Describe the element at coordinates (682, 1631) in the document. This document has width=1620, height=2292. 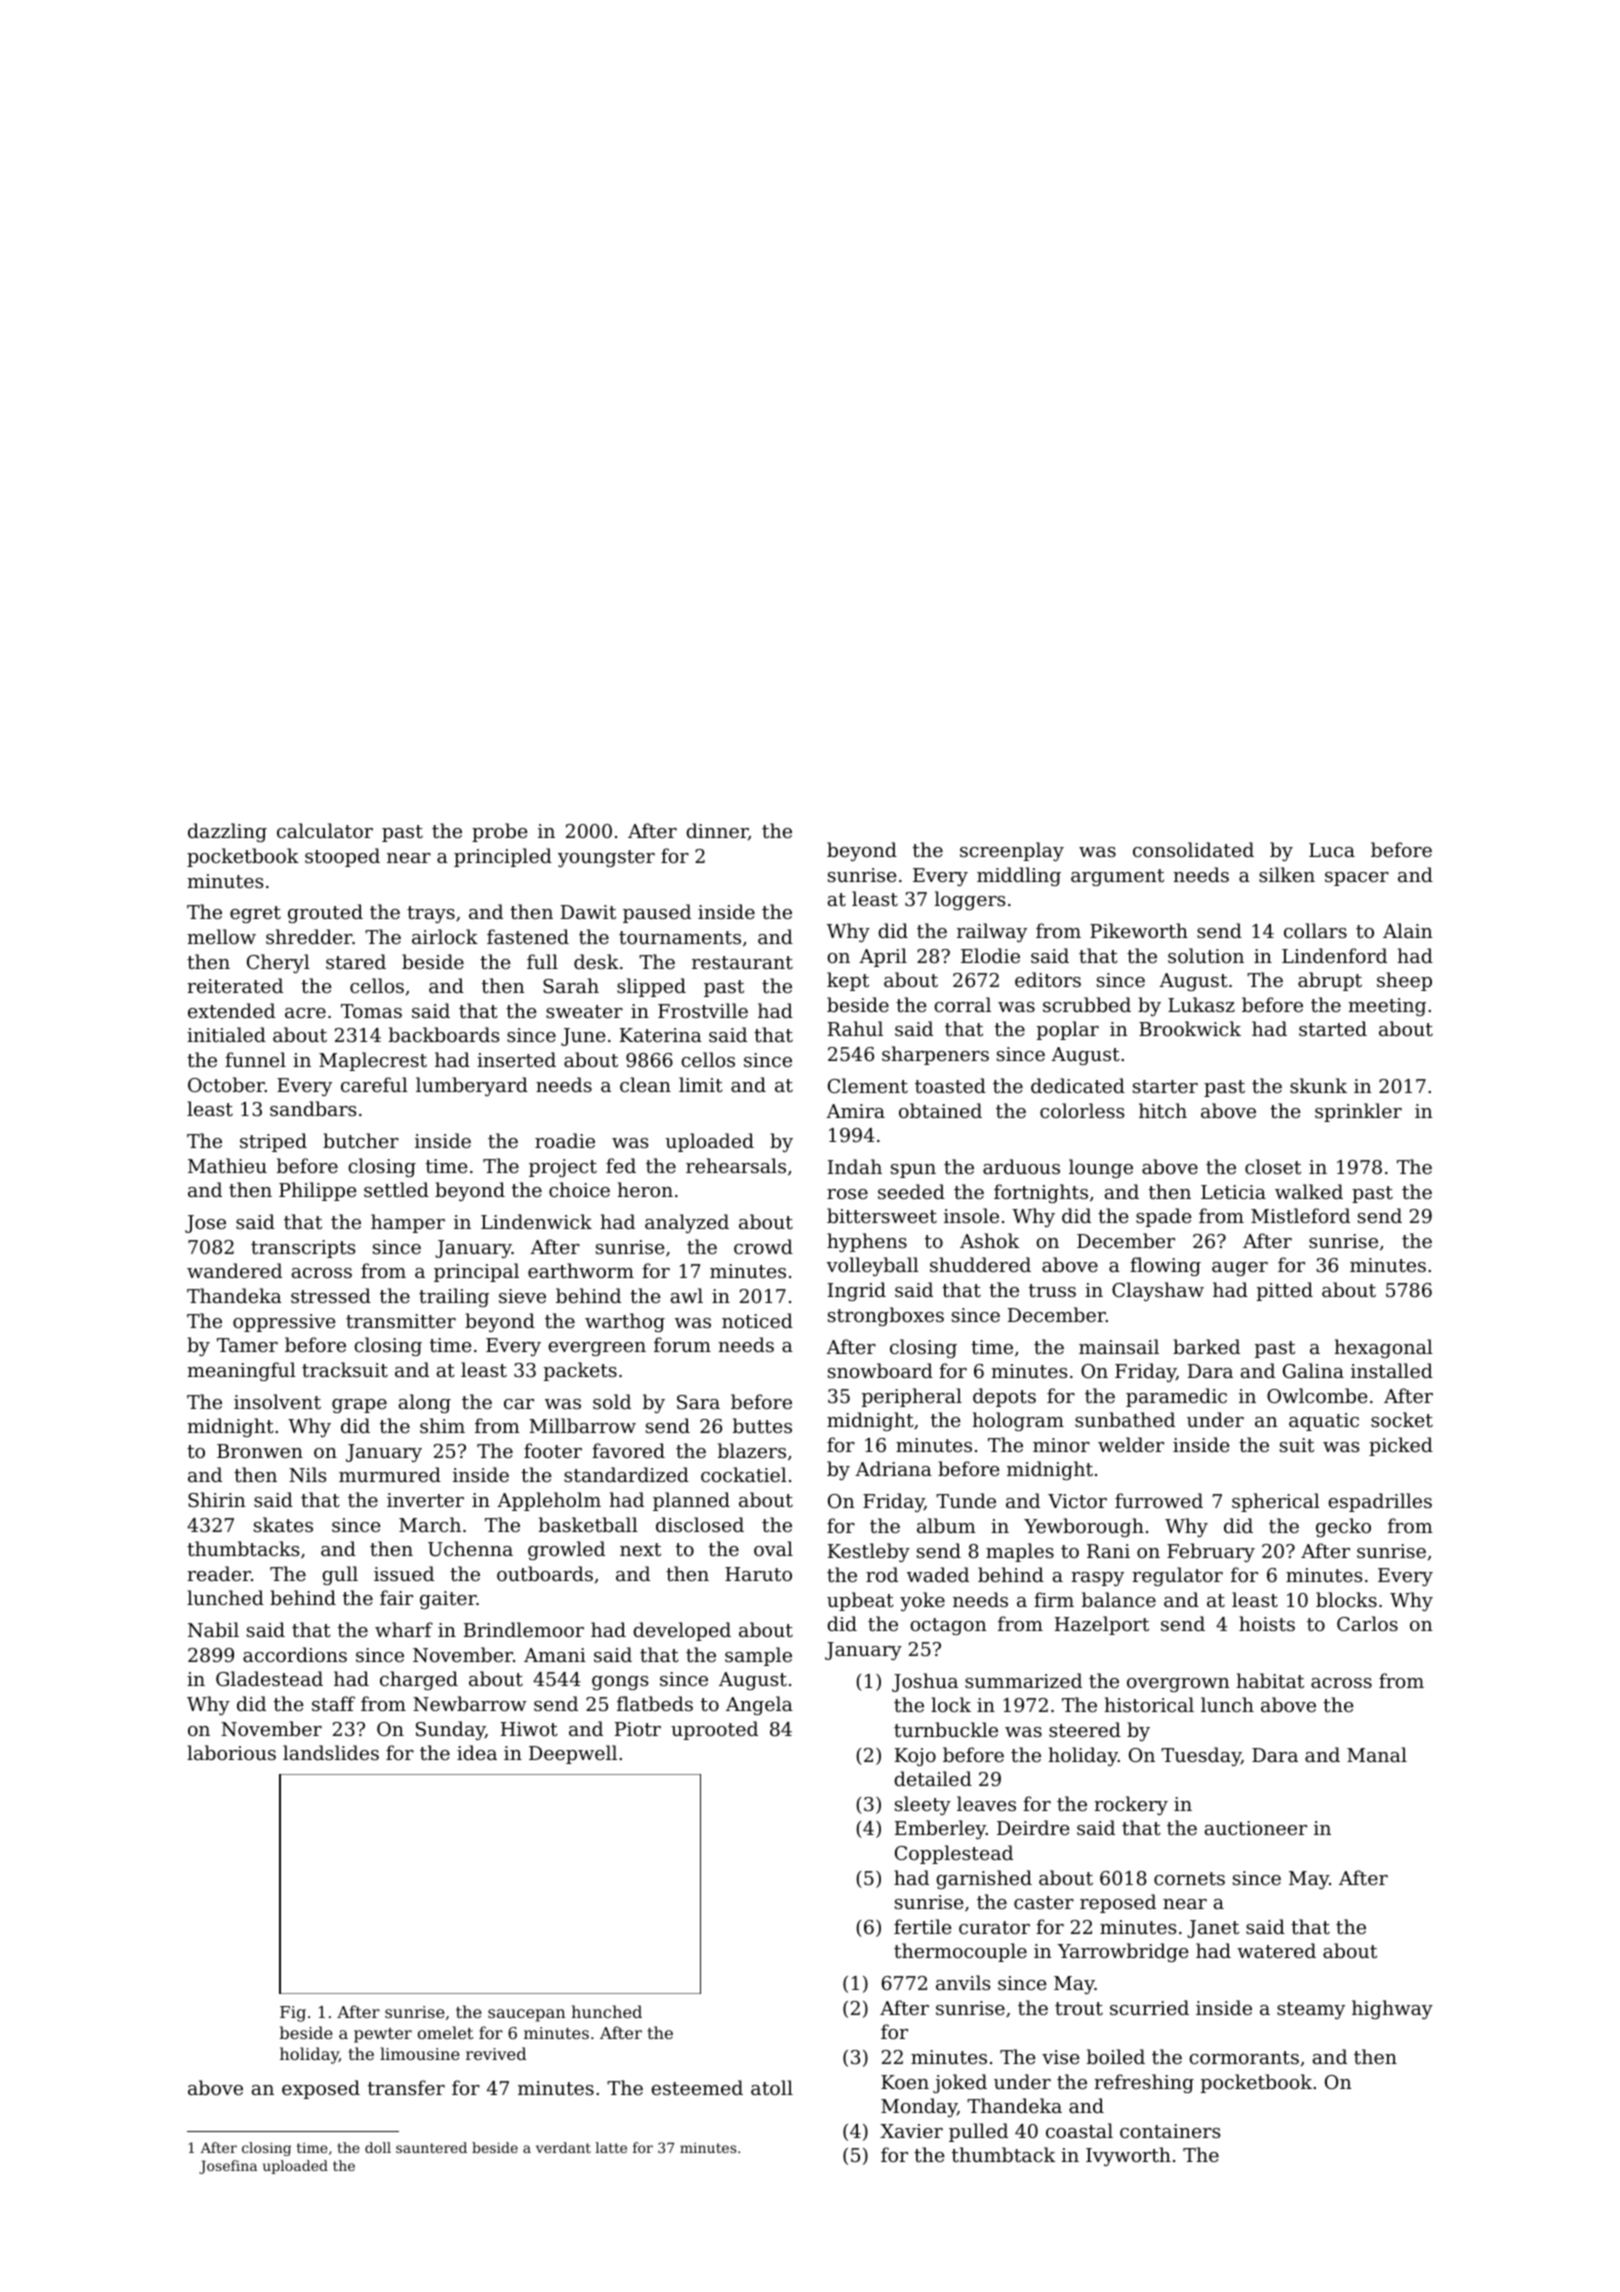
I see `developed` at that location.
